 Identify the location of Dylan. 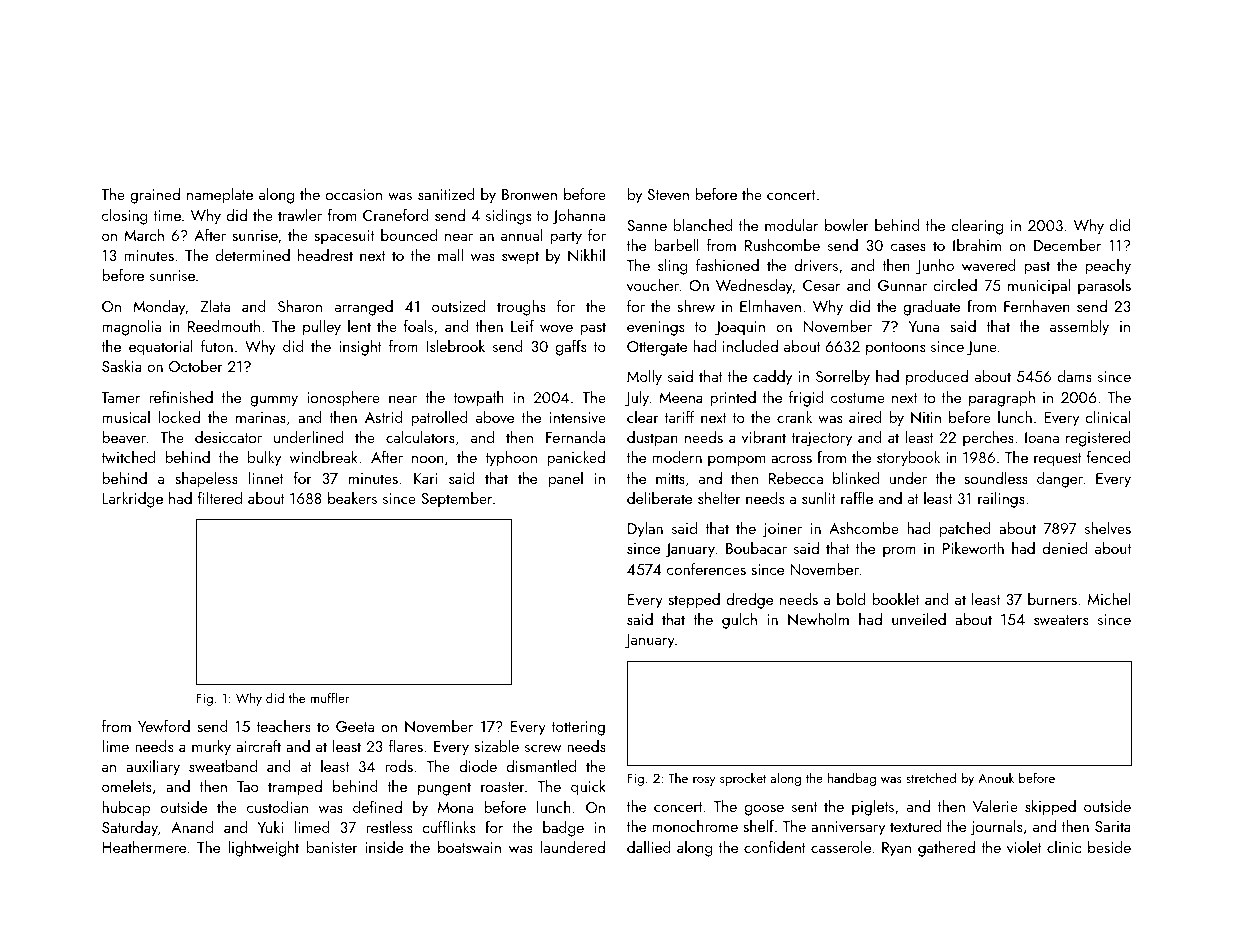
(645, 530).
